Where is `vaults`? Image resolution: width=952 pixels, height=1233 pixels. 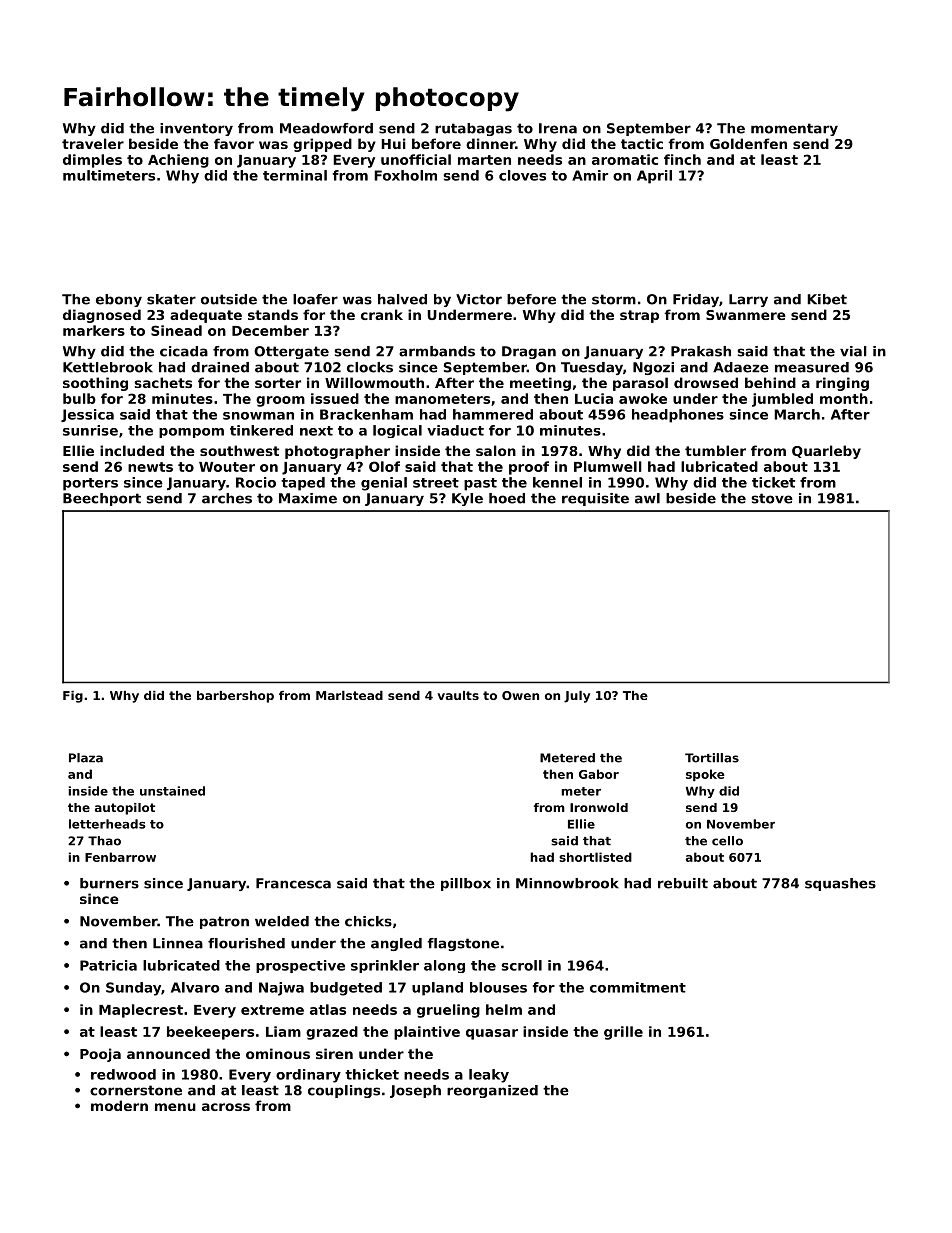 vaults is located at coordinates (458, 695).
